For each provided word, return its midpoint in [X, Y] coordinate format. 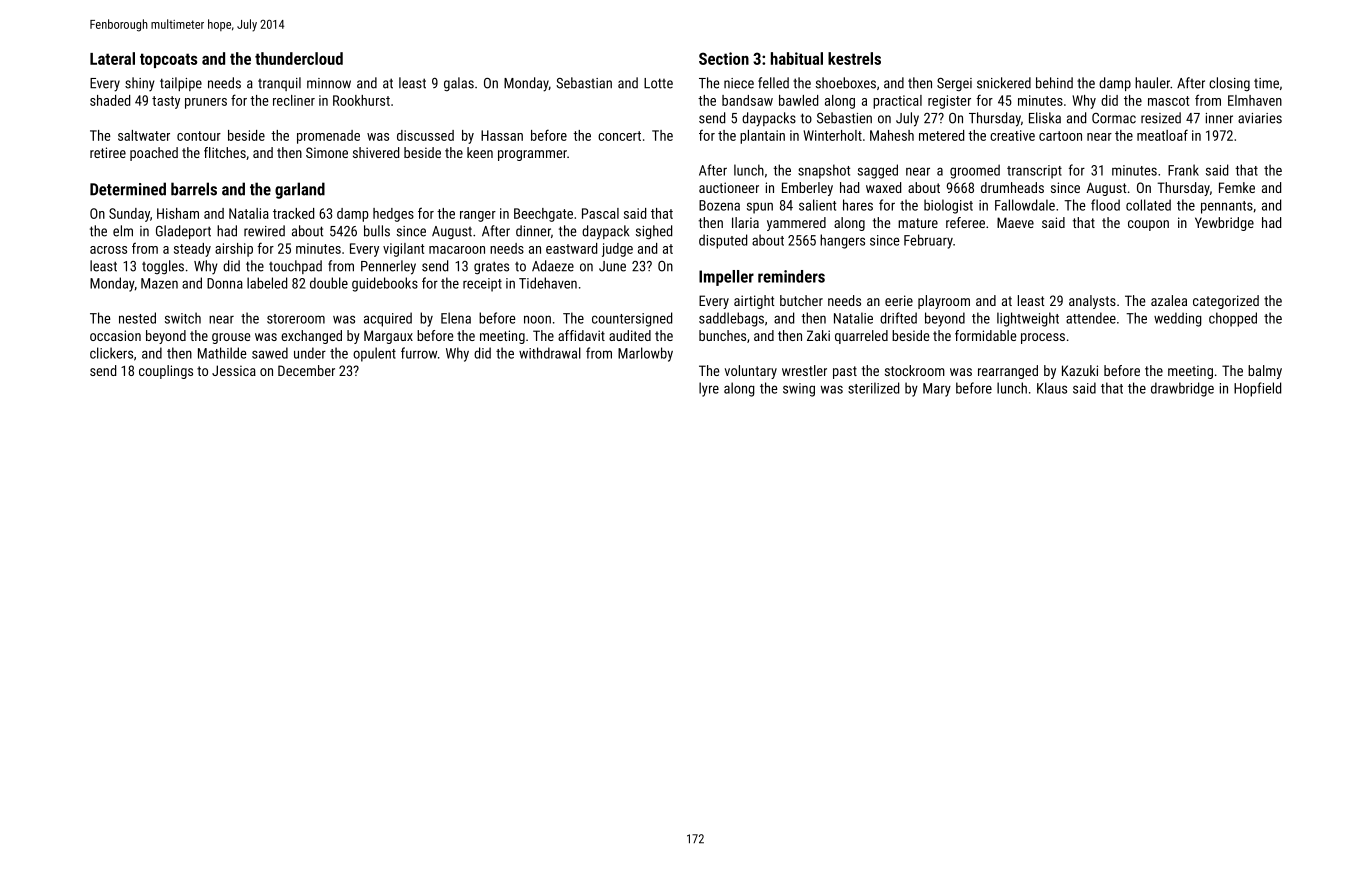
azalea [1169, 300]
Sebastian [584, 83]
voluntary [751, 372]
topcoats [168, 60]
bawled [798, 100]
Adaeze [553, 266]
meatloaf [1162, 135]
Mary [937, 390]
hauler [1152, 83]
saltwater [144, 135]
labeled [267, 283]
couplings [166, 372]
